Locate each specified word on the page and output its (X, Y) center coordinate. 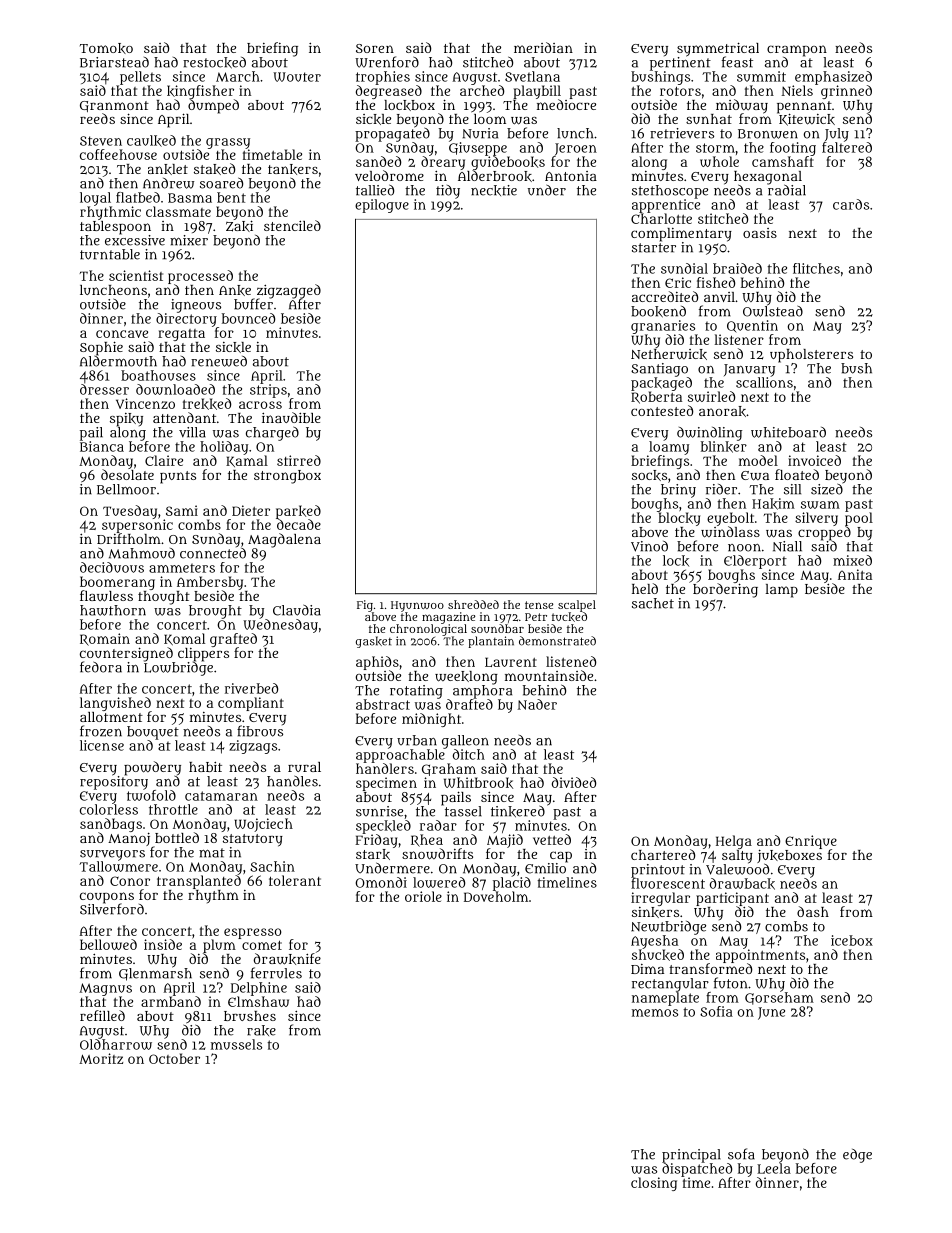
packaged (661, 384)
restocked (214, 63)
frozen (101, 731)
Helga (734, 842)
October (174, 1058)
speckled (383, 827)
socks (649, 475)
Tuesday (130, 512)
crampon (797, 50)
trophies (383, 78)
